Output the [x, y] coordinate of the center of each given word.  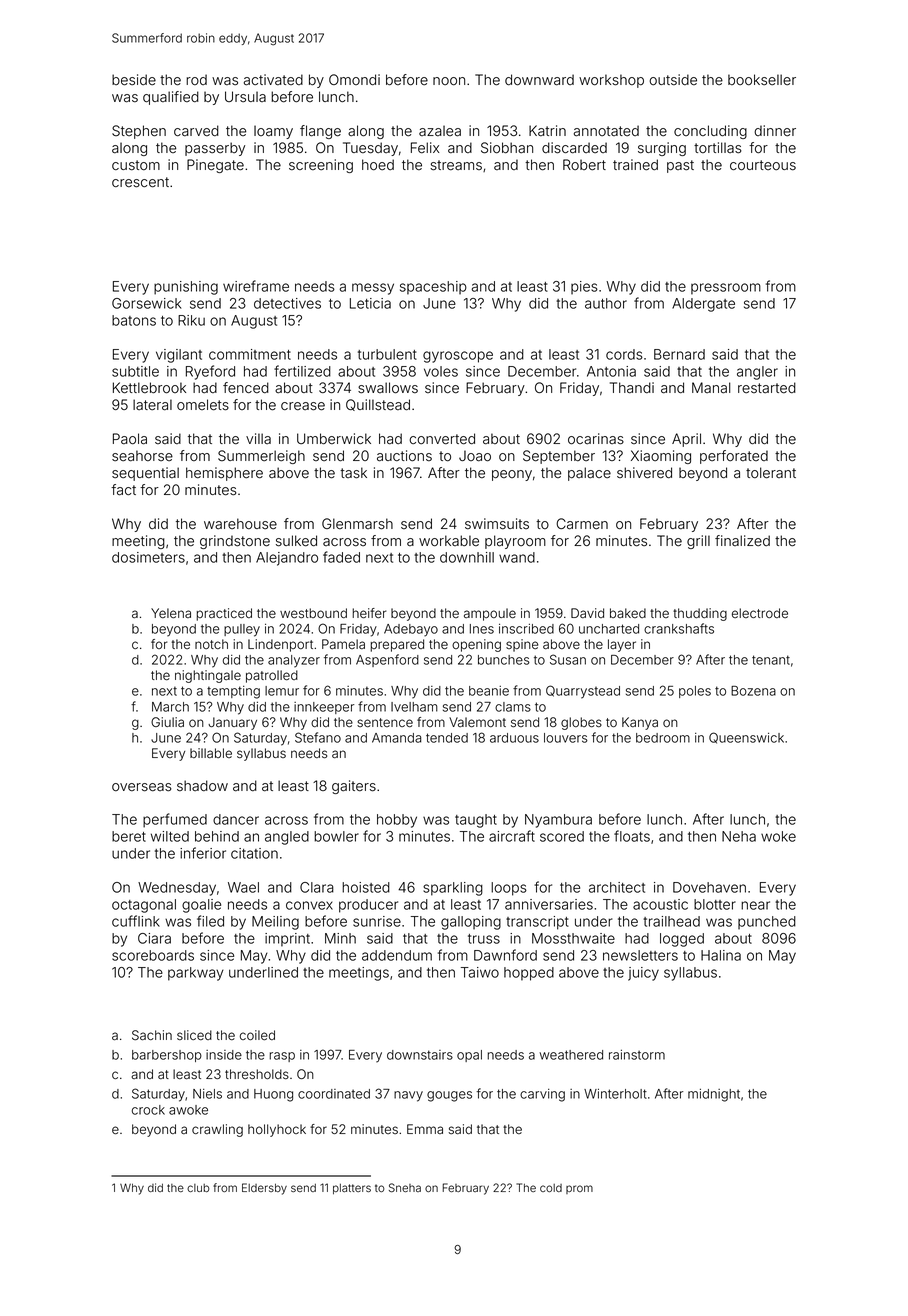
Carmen [582, 524]
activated [273, 80]
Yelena [171, 613]
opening [476, 645]
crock [148, 1110]
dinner [775, 131]
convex [309, 905]
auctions [404, 456]
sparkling [453, 889]
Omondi [354, 79]
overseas [142, 787]
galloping [471, 923]
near [755, 905]
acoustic [660, 904]
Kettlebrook [149, 388]
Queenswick [746, 738]
